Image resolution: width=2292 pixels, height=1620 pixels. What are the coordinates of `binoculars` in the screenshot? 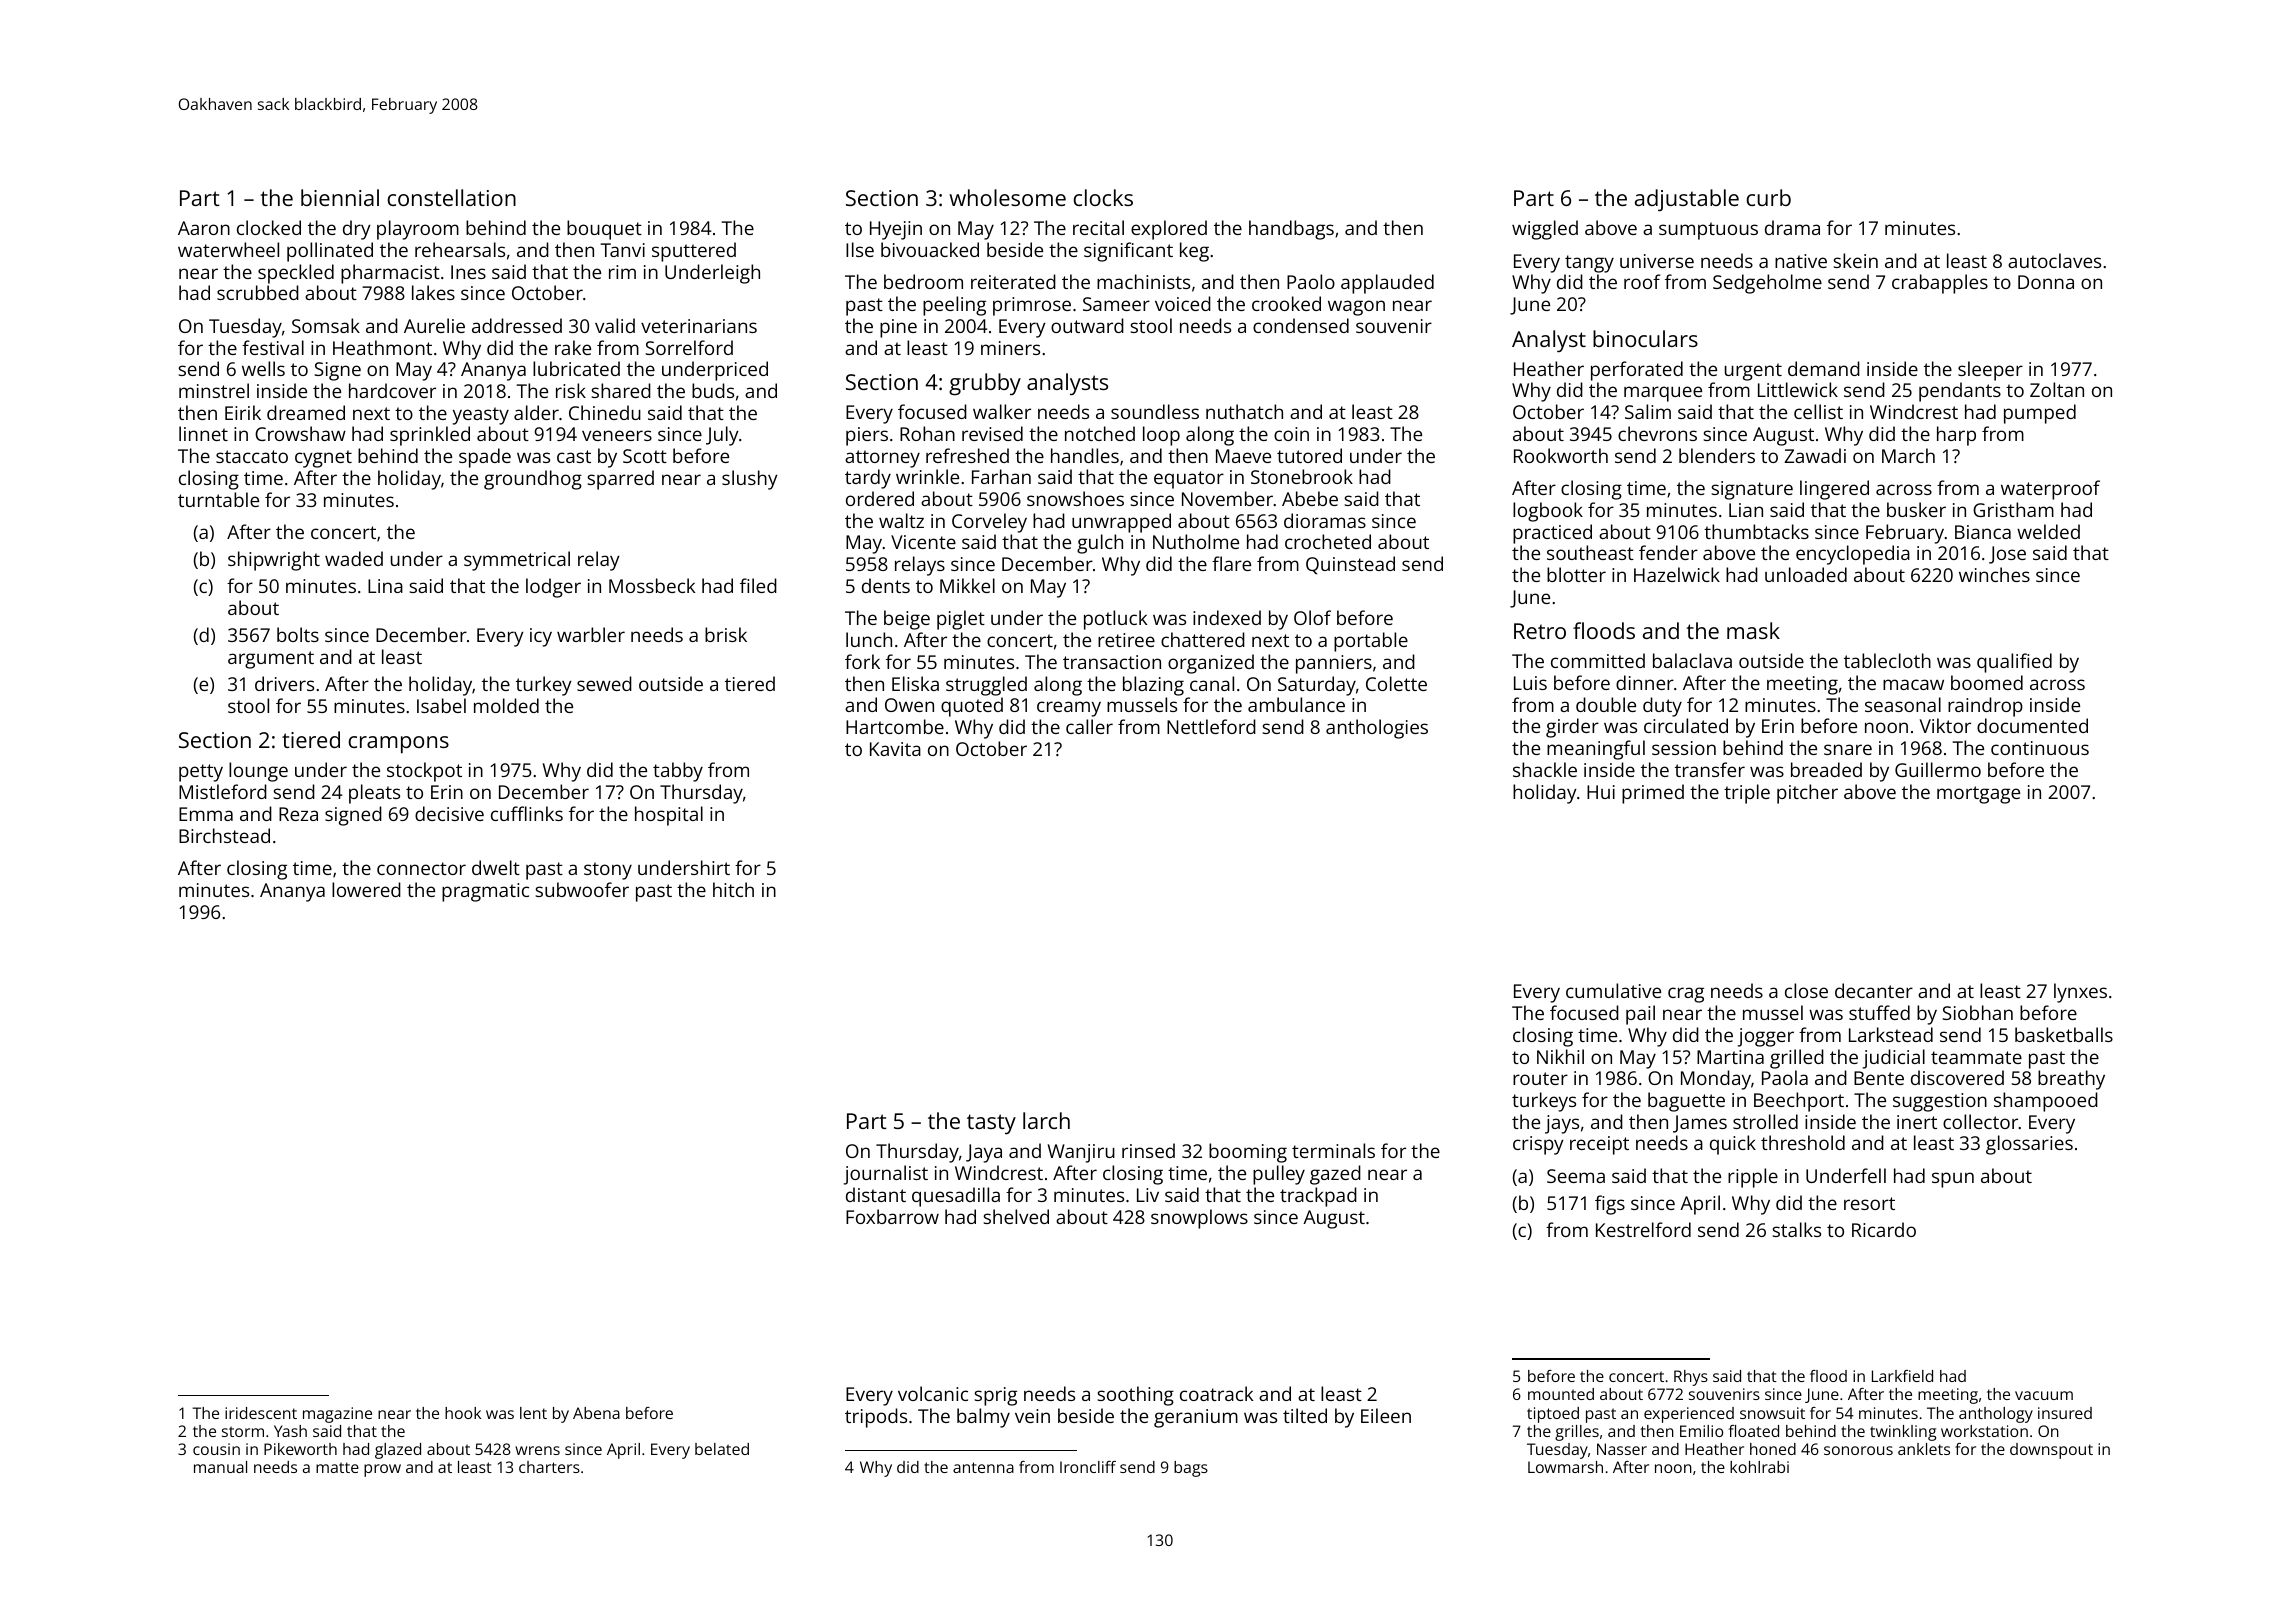 It's located at (1645, 338).
